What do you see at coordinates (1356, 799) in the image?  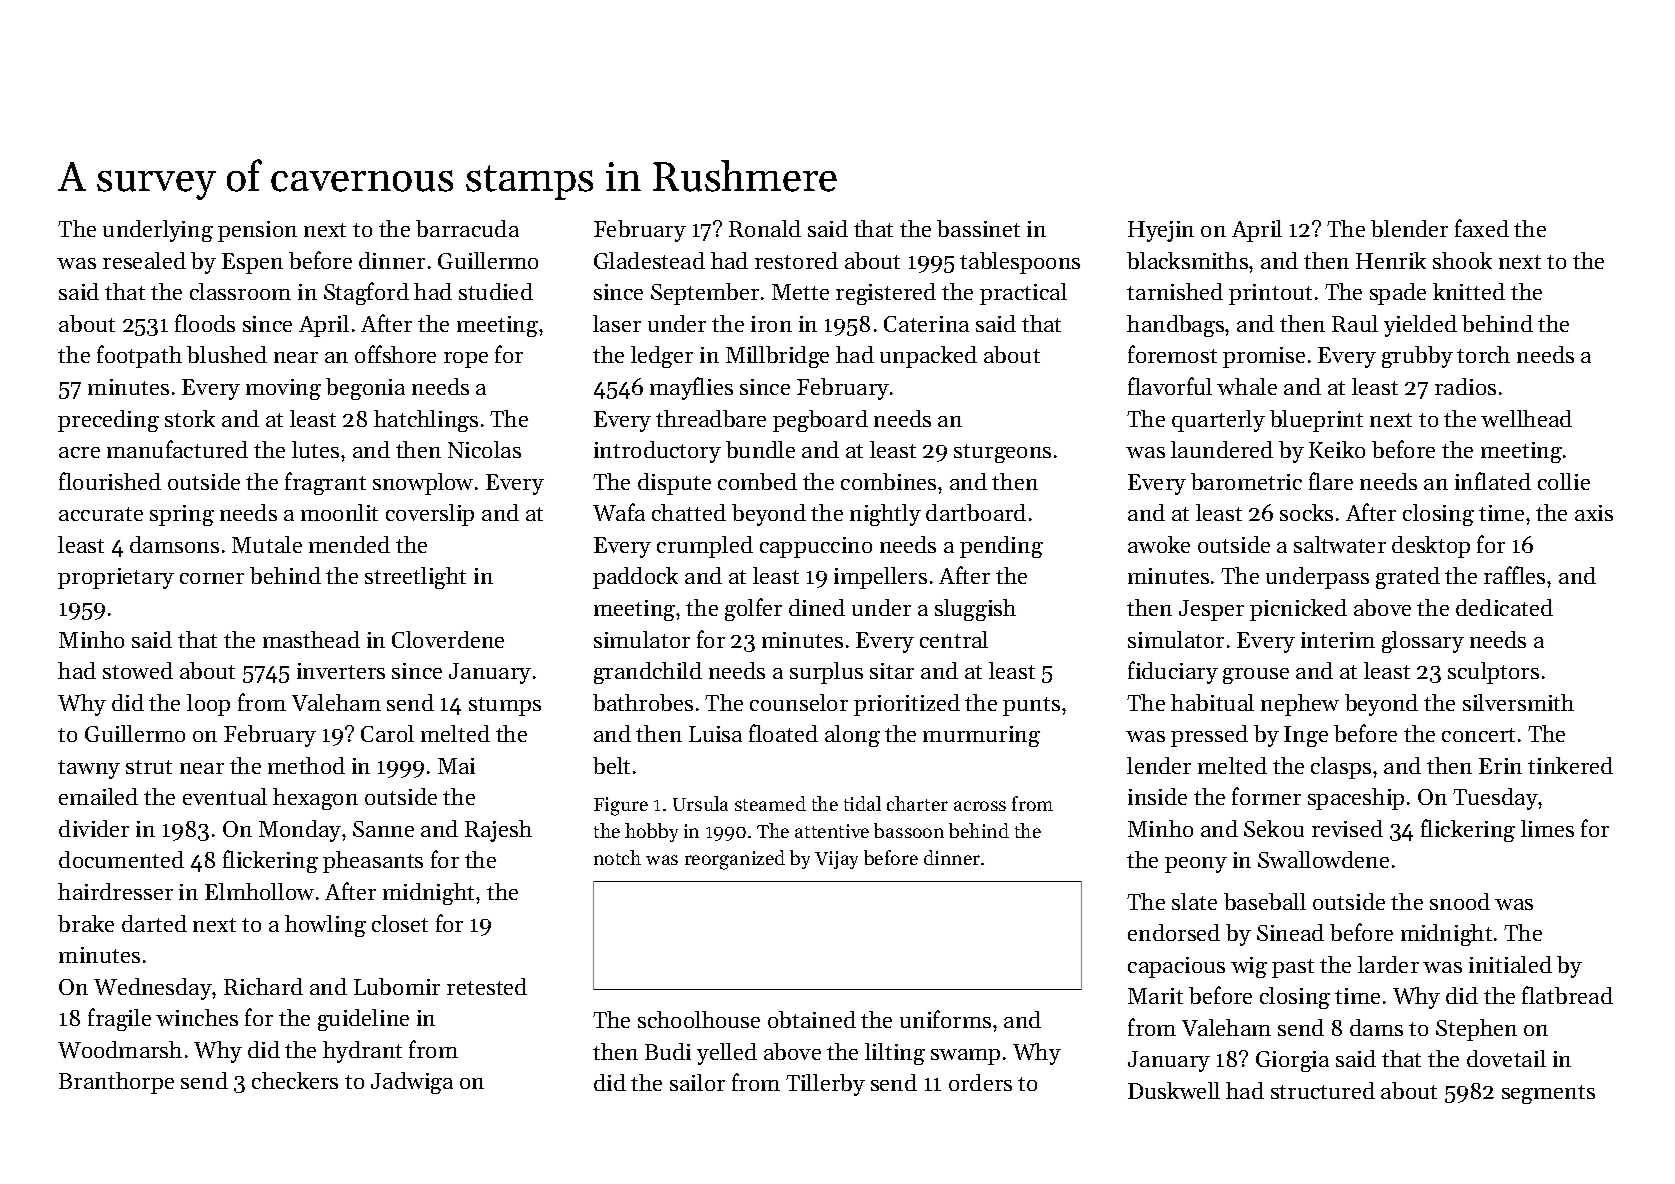 I see `spaceship` at bounding box center [1356, 799].
